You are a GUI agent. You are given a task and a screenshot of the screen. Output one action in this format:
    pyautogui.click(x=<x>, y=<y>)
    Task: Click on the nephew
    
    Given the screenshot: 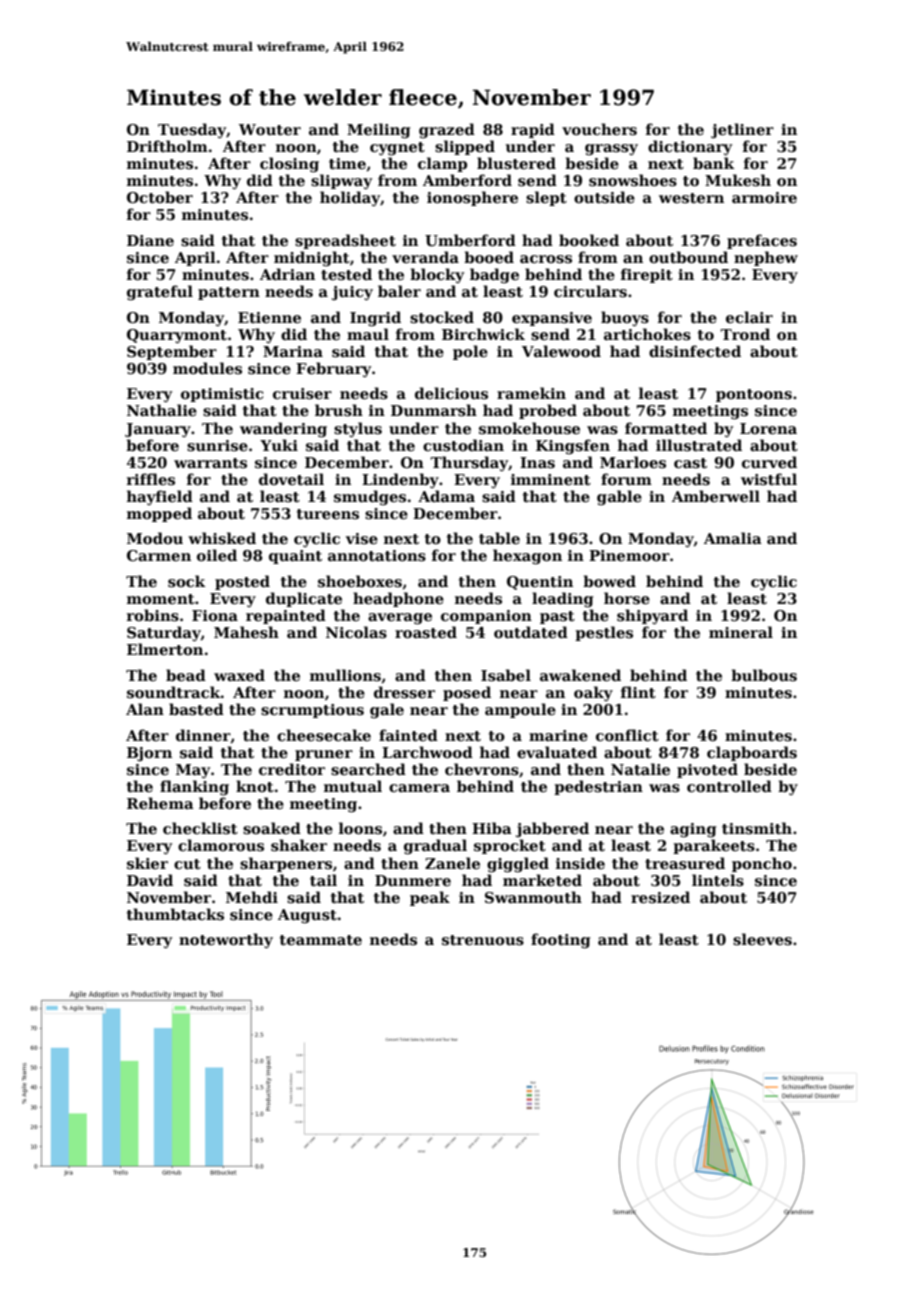 What is the action you would take?
    pyautogui.click(x=766, y=258)
